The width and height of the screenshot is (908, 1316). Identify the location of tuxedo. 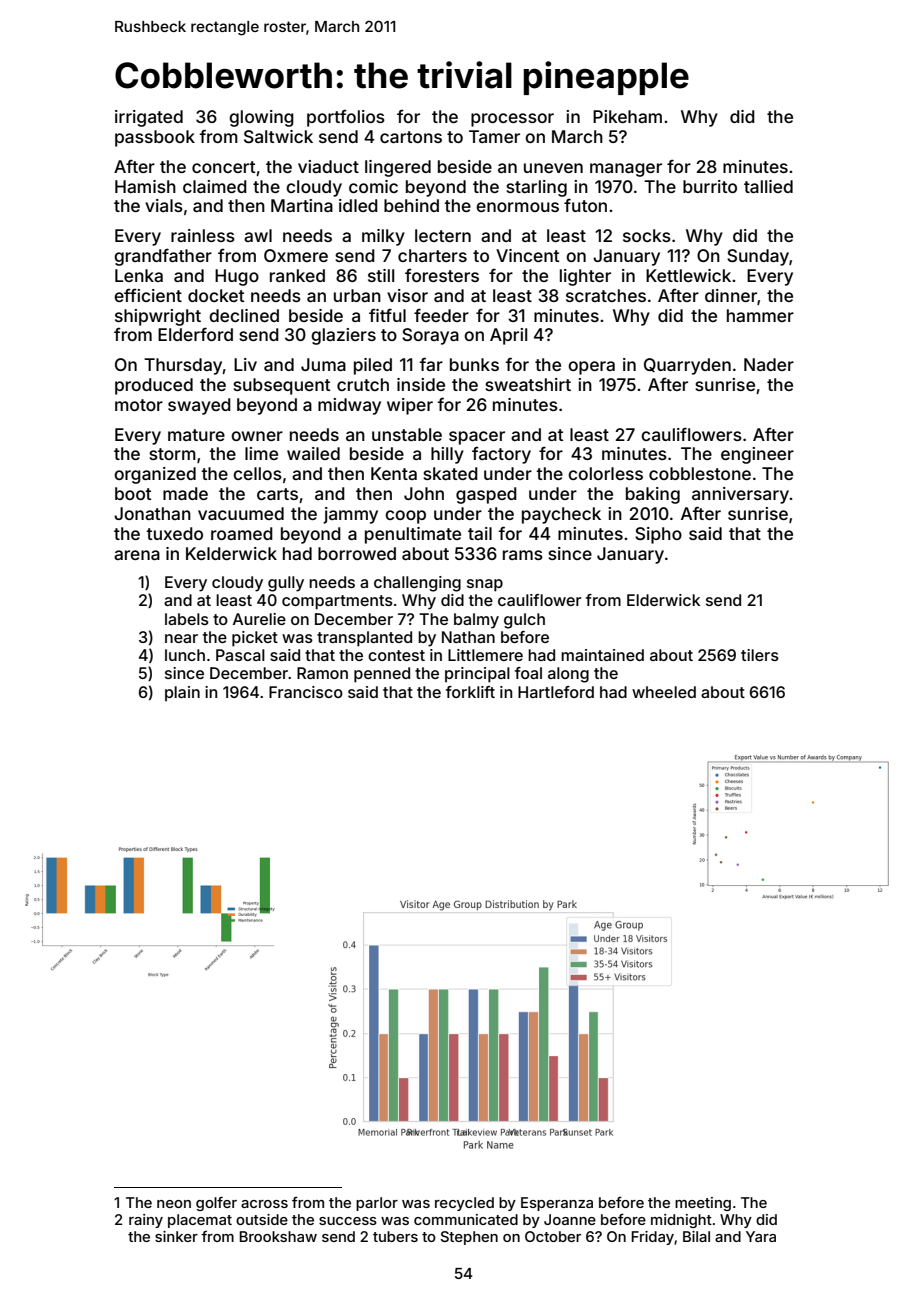
(174, 533).
